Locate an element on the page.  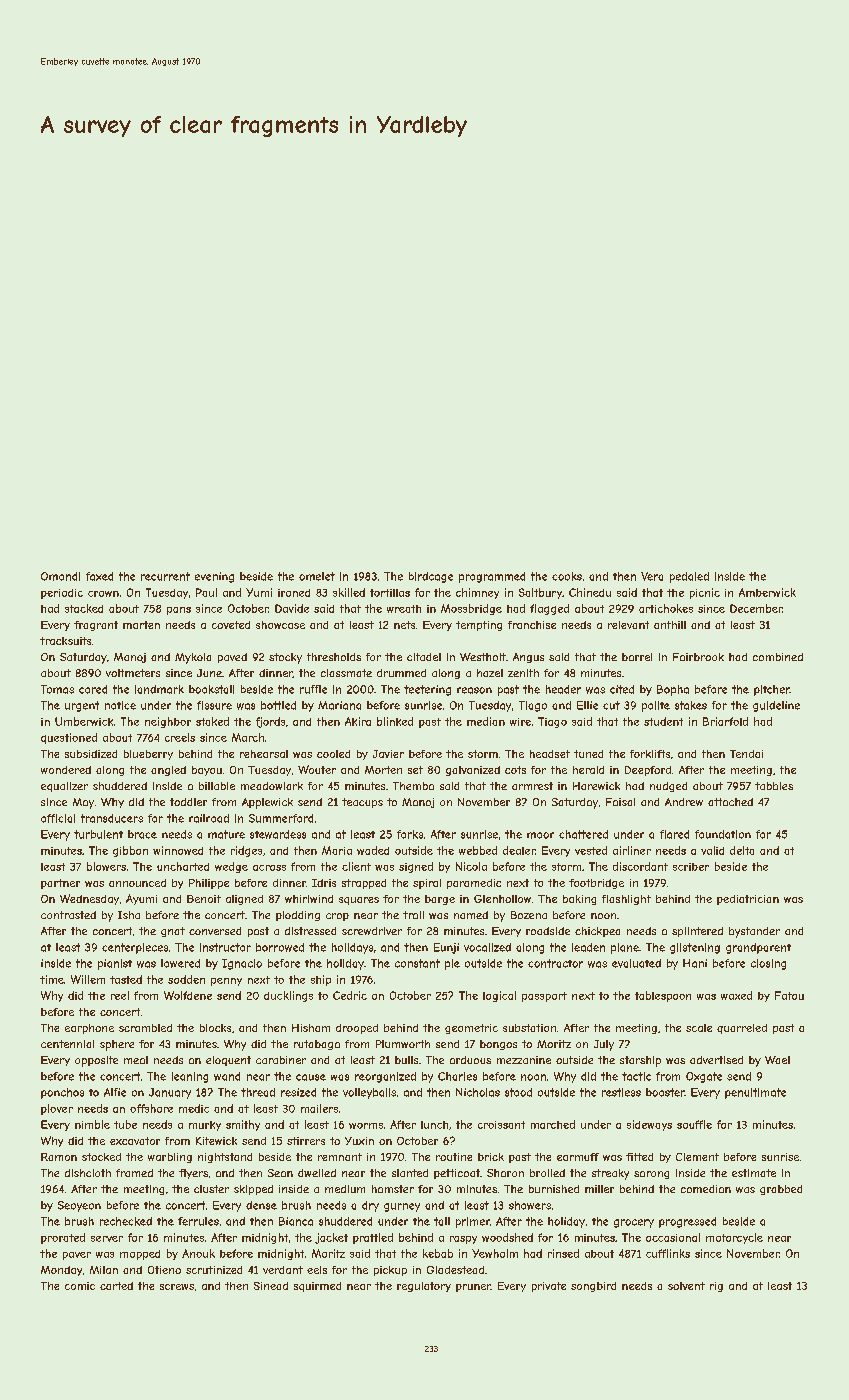
quarreled is located at coordinates (742, 1029).
